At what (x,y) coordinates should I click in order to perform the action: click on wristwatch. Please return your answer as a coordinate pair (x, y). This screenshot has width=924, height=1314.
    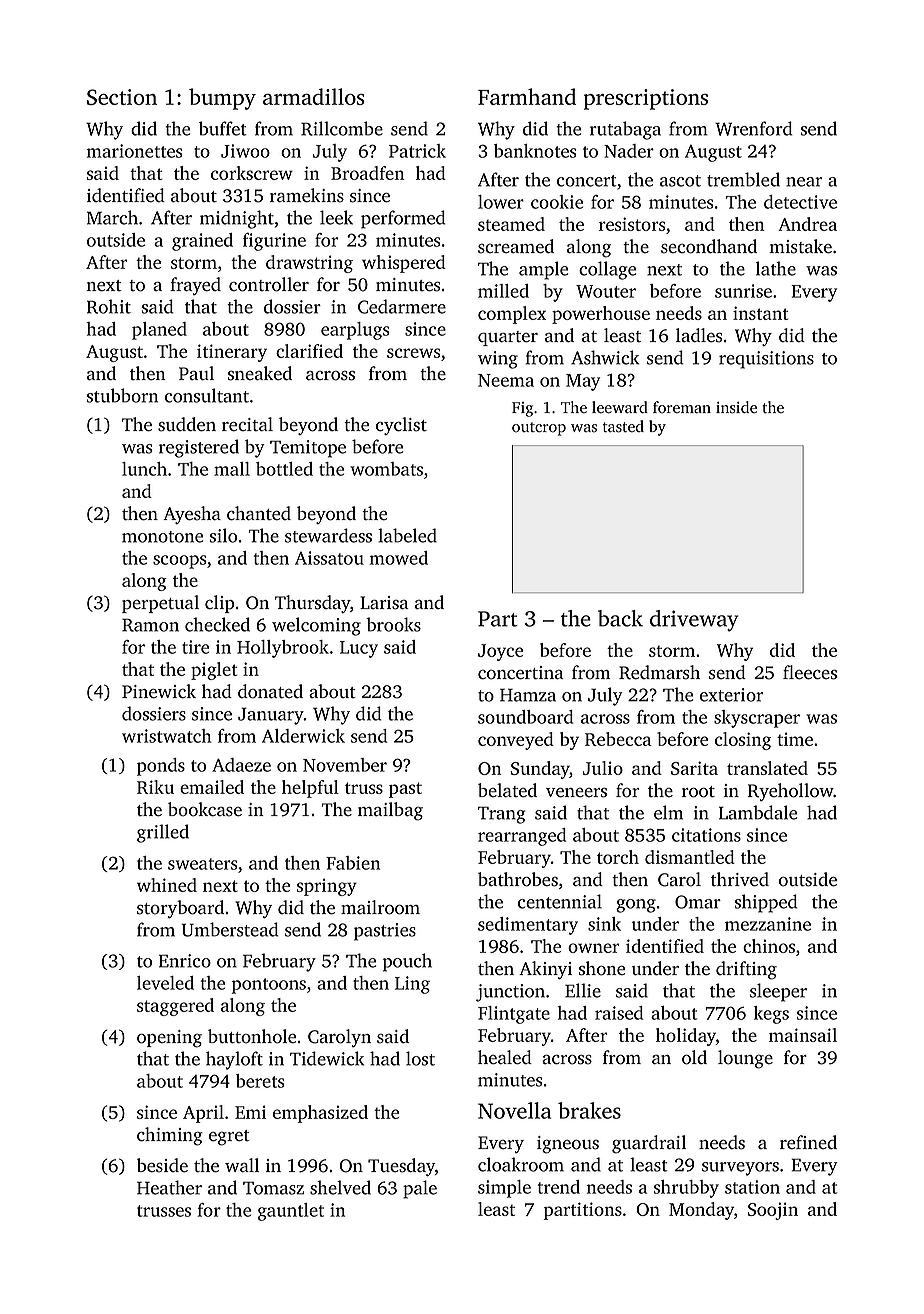
    Looking at the image, I should click on (166, 736).
